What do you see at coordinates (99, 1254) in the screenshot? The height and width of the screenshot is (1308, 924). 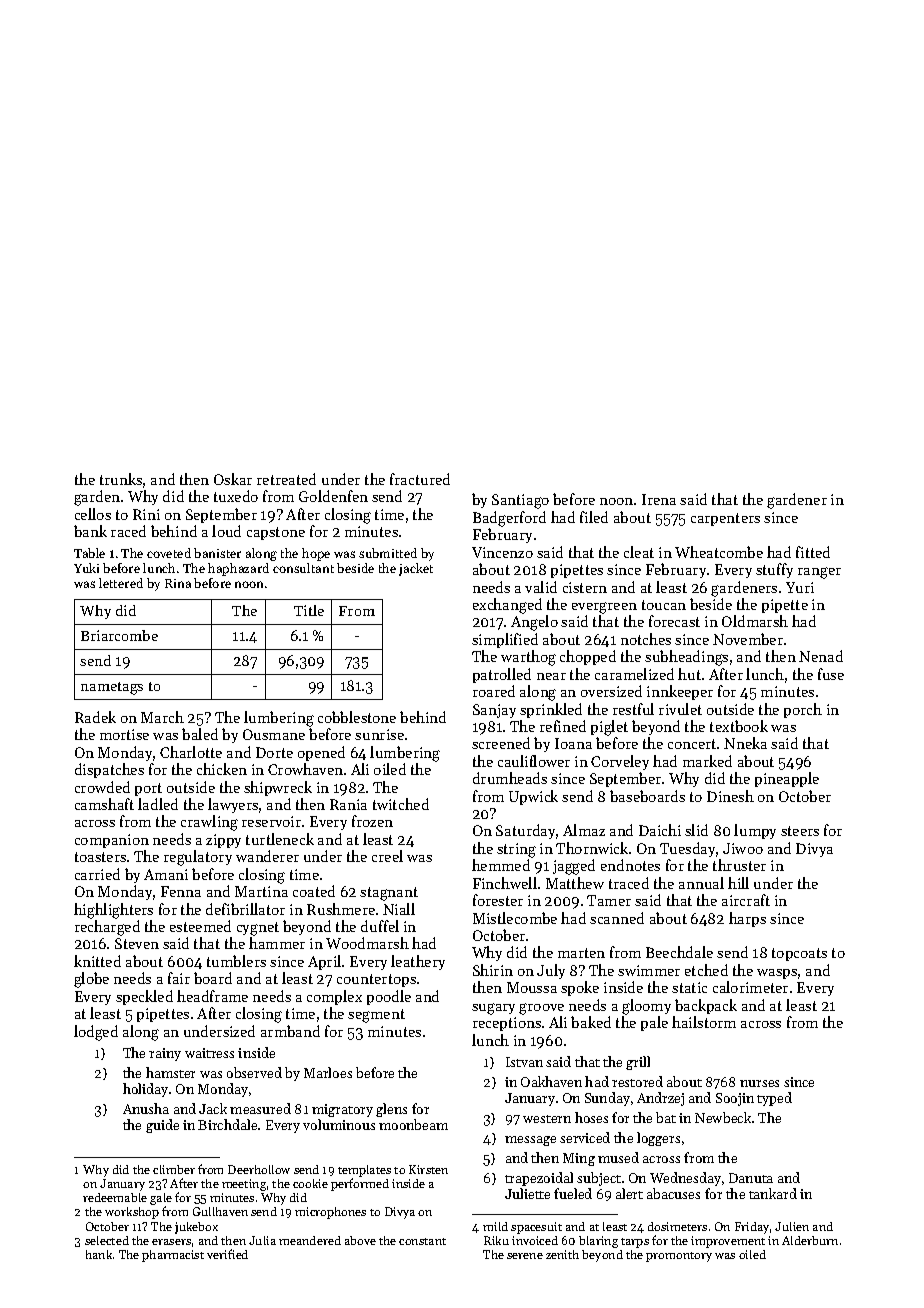 I see `hank` at bounding box center [99, 1254].
